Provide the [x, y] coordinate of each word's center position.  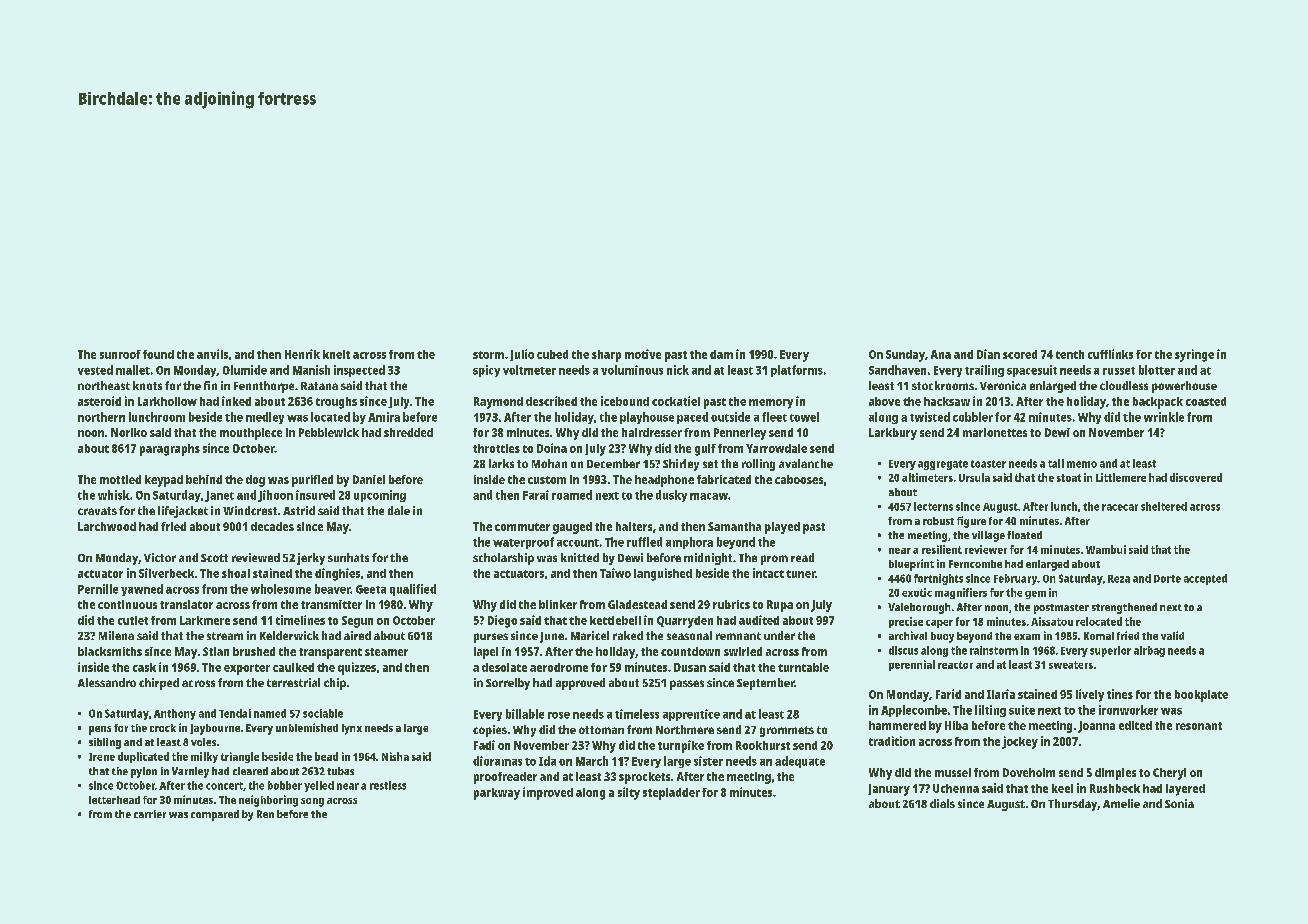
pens [100, 730]
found [158, 354]
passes [687, 685]
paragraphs [170, 450]
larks [501, 463]
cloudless [1124, 385]
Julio [522, 355]
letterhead [114, 800]
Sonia [1179, 803]
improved [548, 793]
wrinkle [1164, 417]
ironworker [1128, 710]
